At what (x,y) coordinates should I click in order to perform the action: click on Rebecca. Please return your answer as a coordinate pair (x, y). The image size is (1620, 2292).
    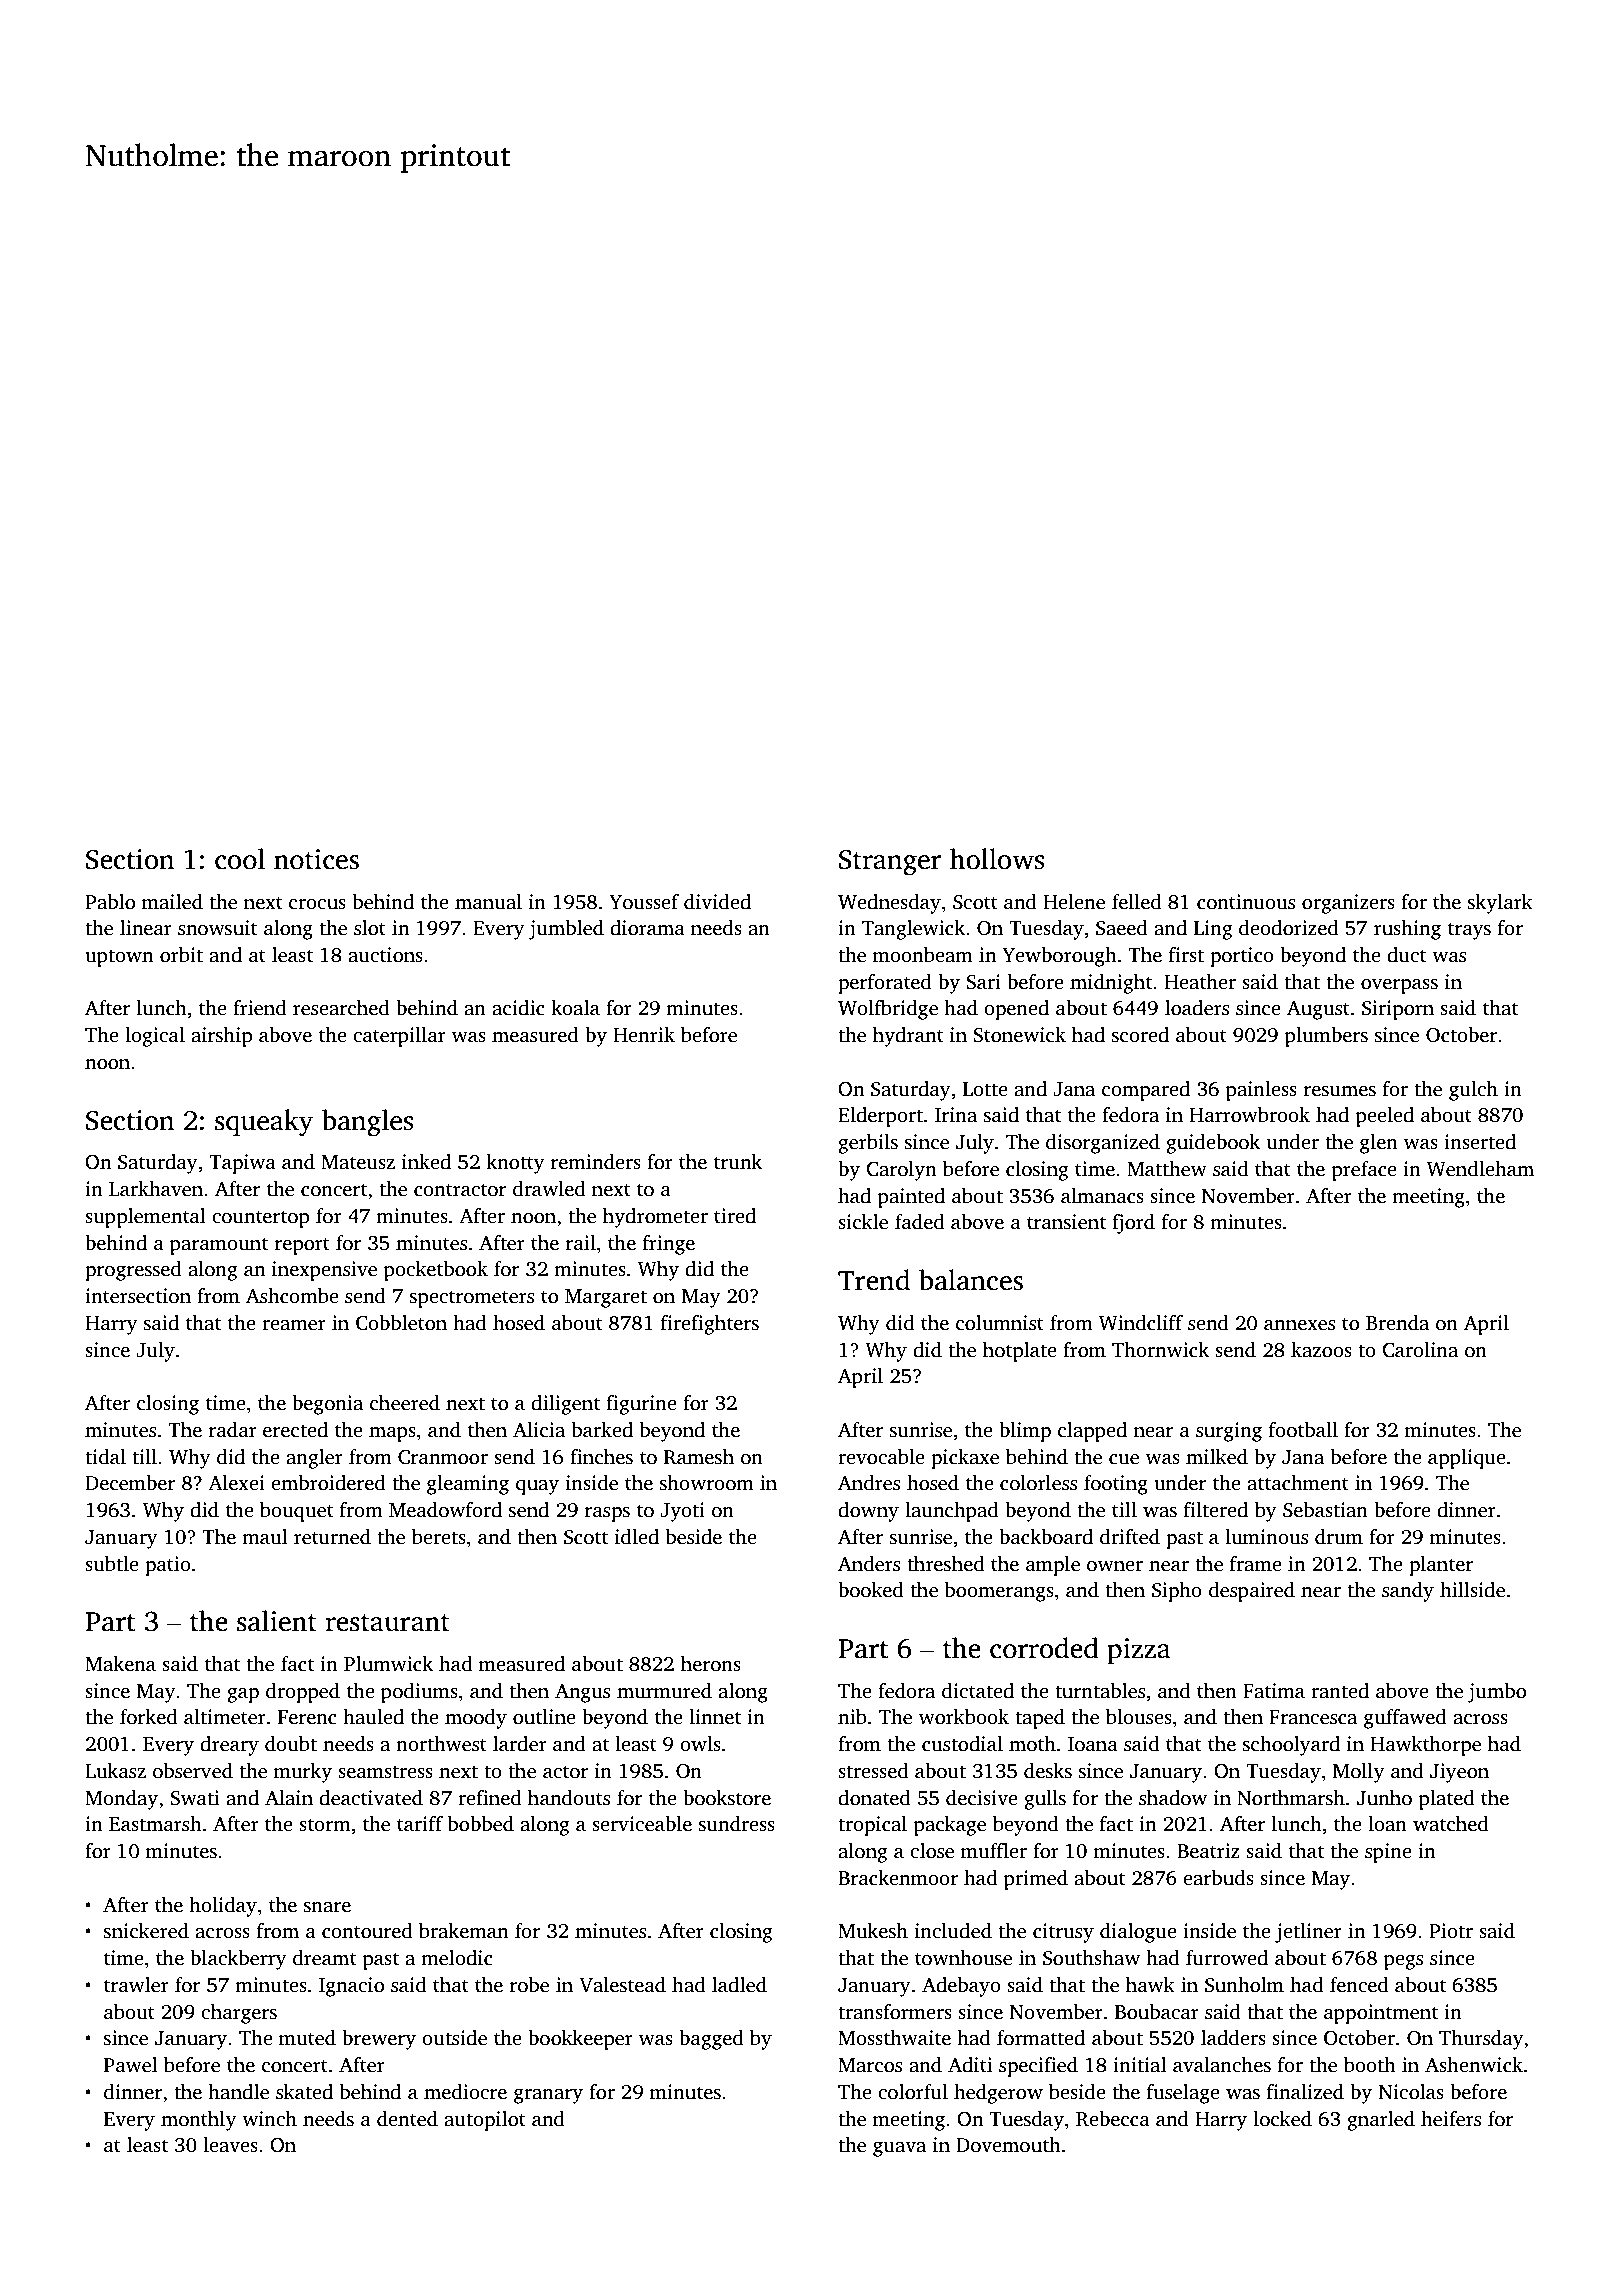
    Looking at the image, I should click on (1113, 2119).
